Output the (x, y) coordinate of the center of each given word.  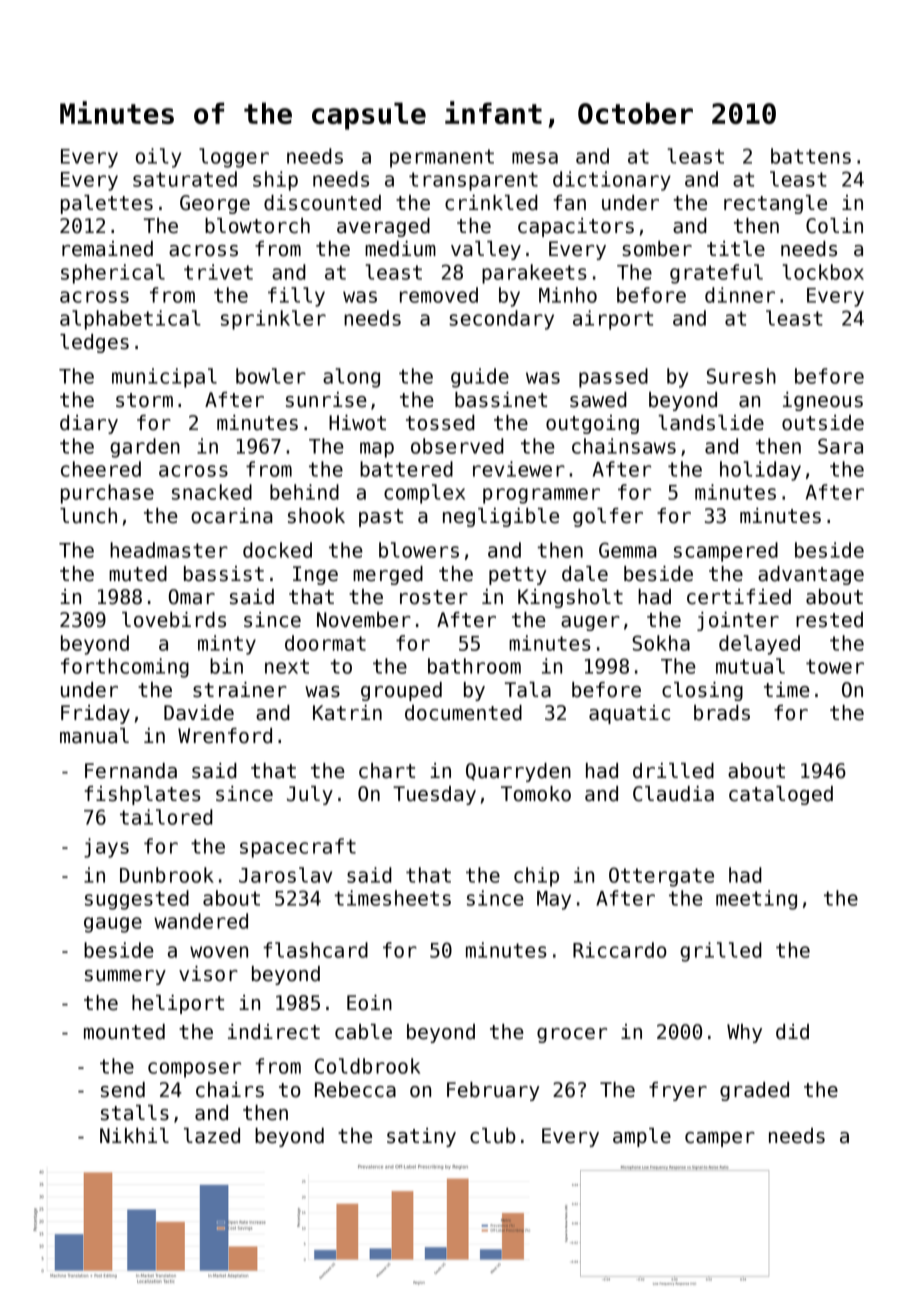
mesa (535, 158)
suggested (137, 900)
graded (754, 1091)
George (215, 204)
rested (829, 620)
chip (536, 877)
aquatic (629, 714)
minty (227, 645)
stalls (135, 1113)
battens (811, 156)
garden (145, 448)
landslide (711, 423)
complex (424, 494)
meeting (756, 900)
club (493, 1136)
